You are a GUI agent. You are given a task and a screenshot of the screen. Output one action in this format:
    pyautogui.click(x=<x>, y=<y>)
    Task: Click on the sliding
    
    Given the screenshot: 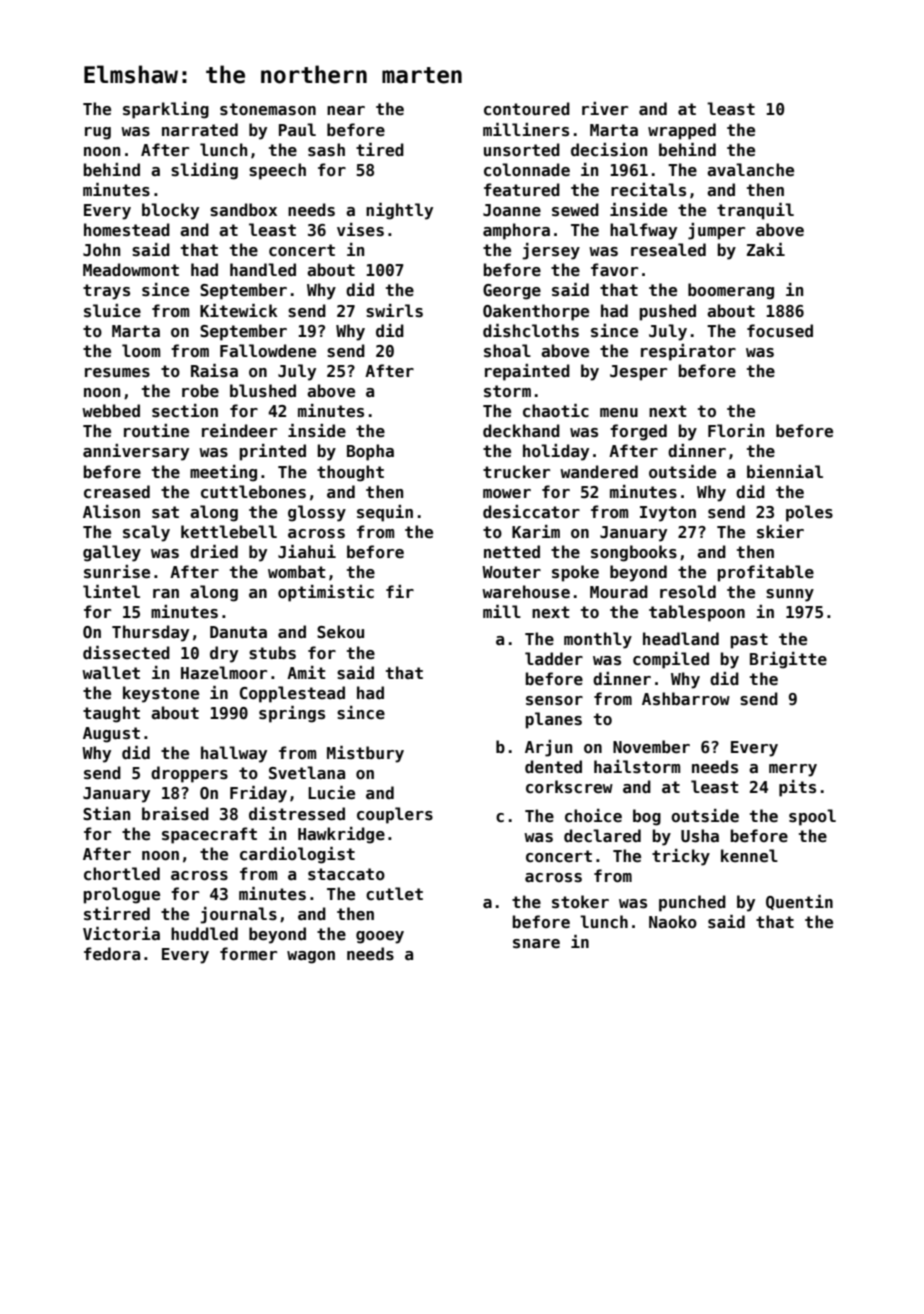 What is the action you would take?
    pyautogui.click(x=204, y=171)
